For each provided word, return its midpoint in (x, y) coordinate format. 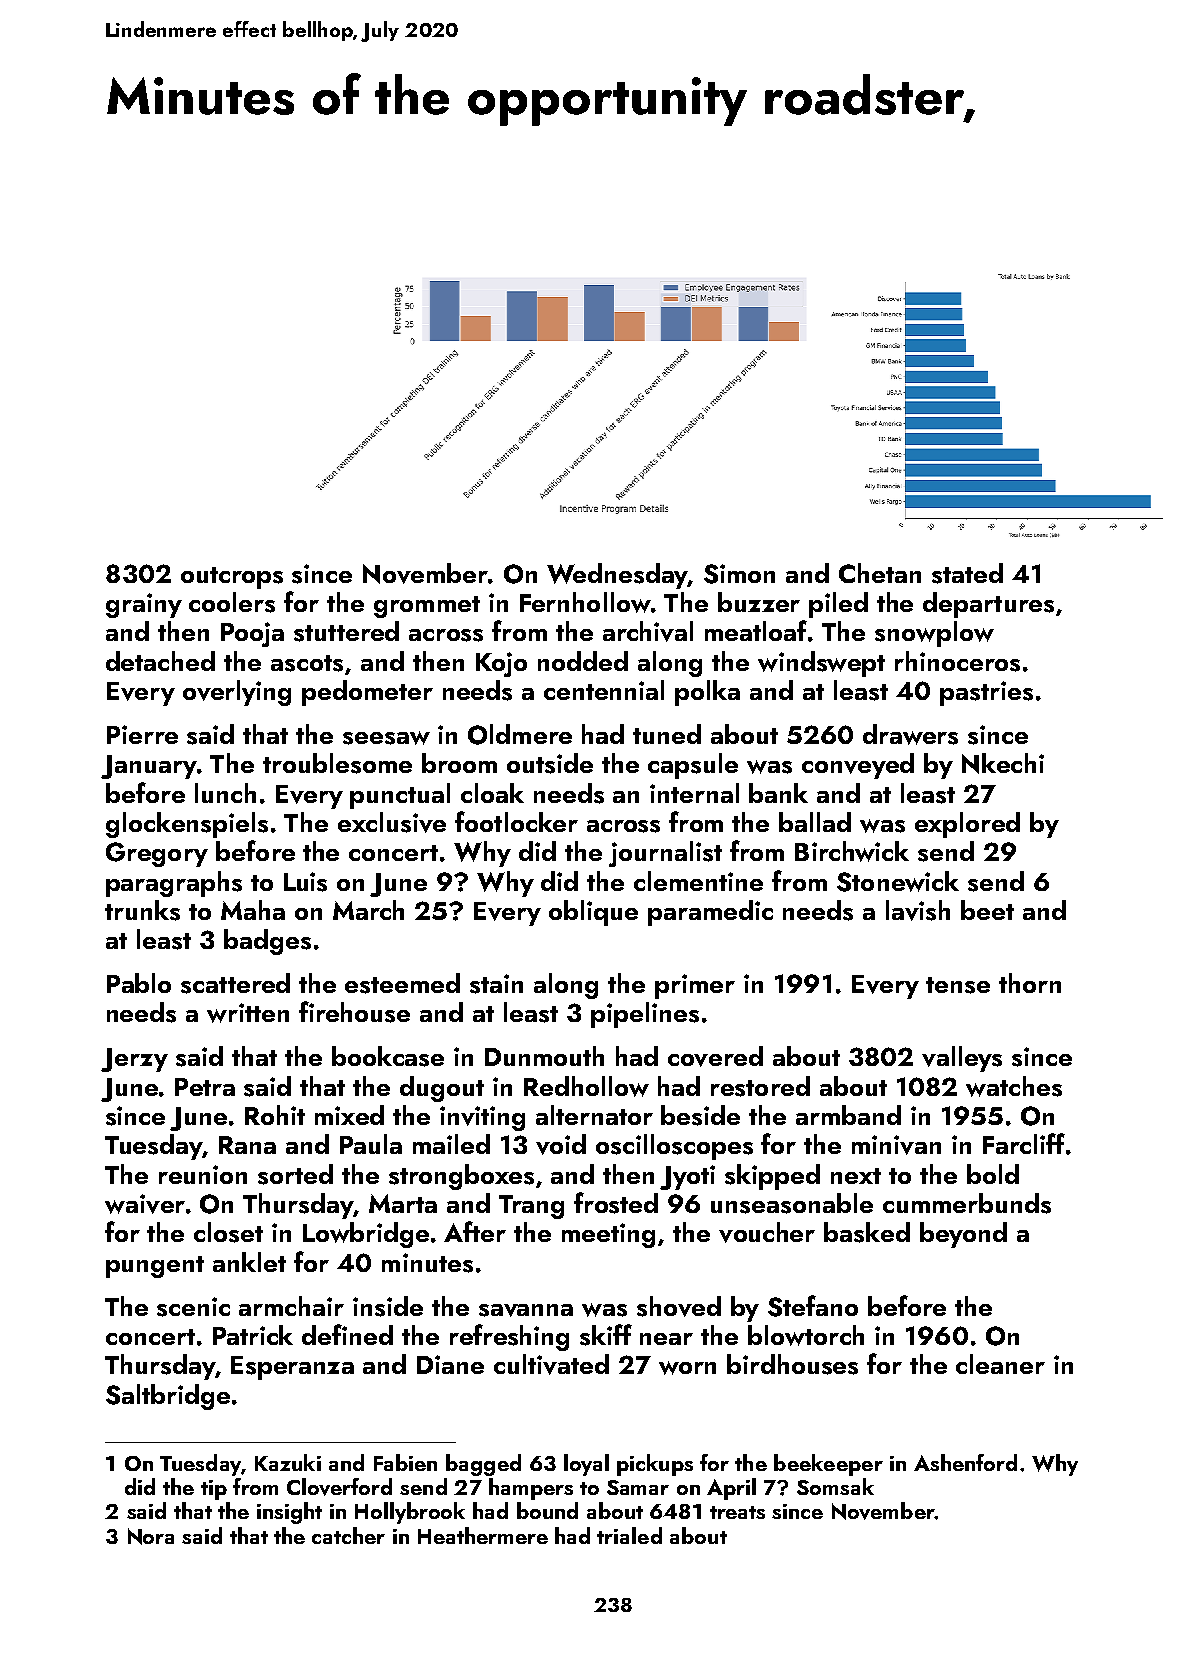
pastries (986, 693)
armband (848, 1115)
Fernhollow (585, 602)
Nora (151, 1536)
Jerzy (134, 1060)
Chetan (880, 573)
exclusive (392, 822)
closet (228, 1232)
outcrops (232, 578)
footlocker (516, 821)
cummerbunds (967, 1203)
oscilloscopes (674, 1147)
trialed (629, 1535)
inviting (482, 1118)
